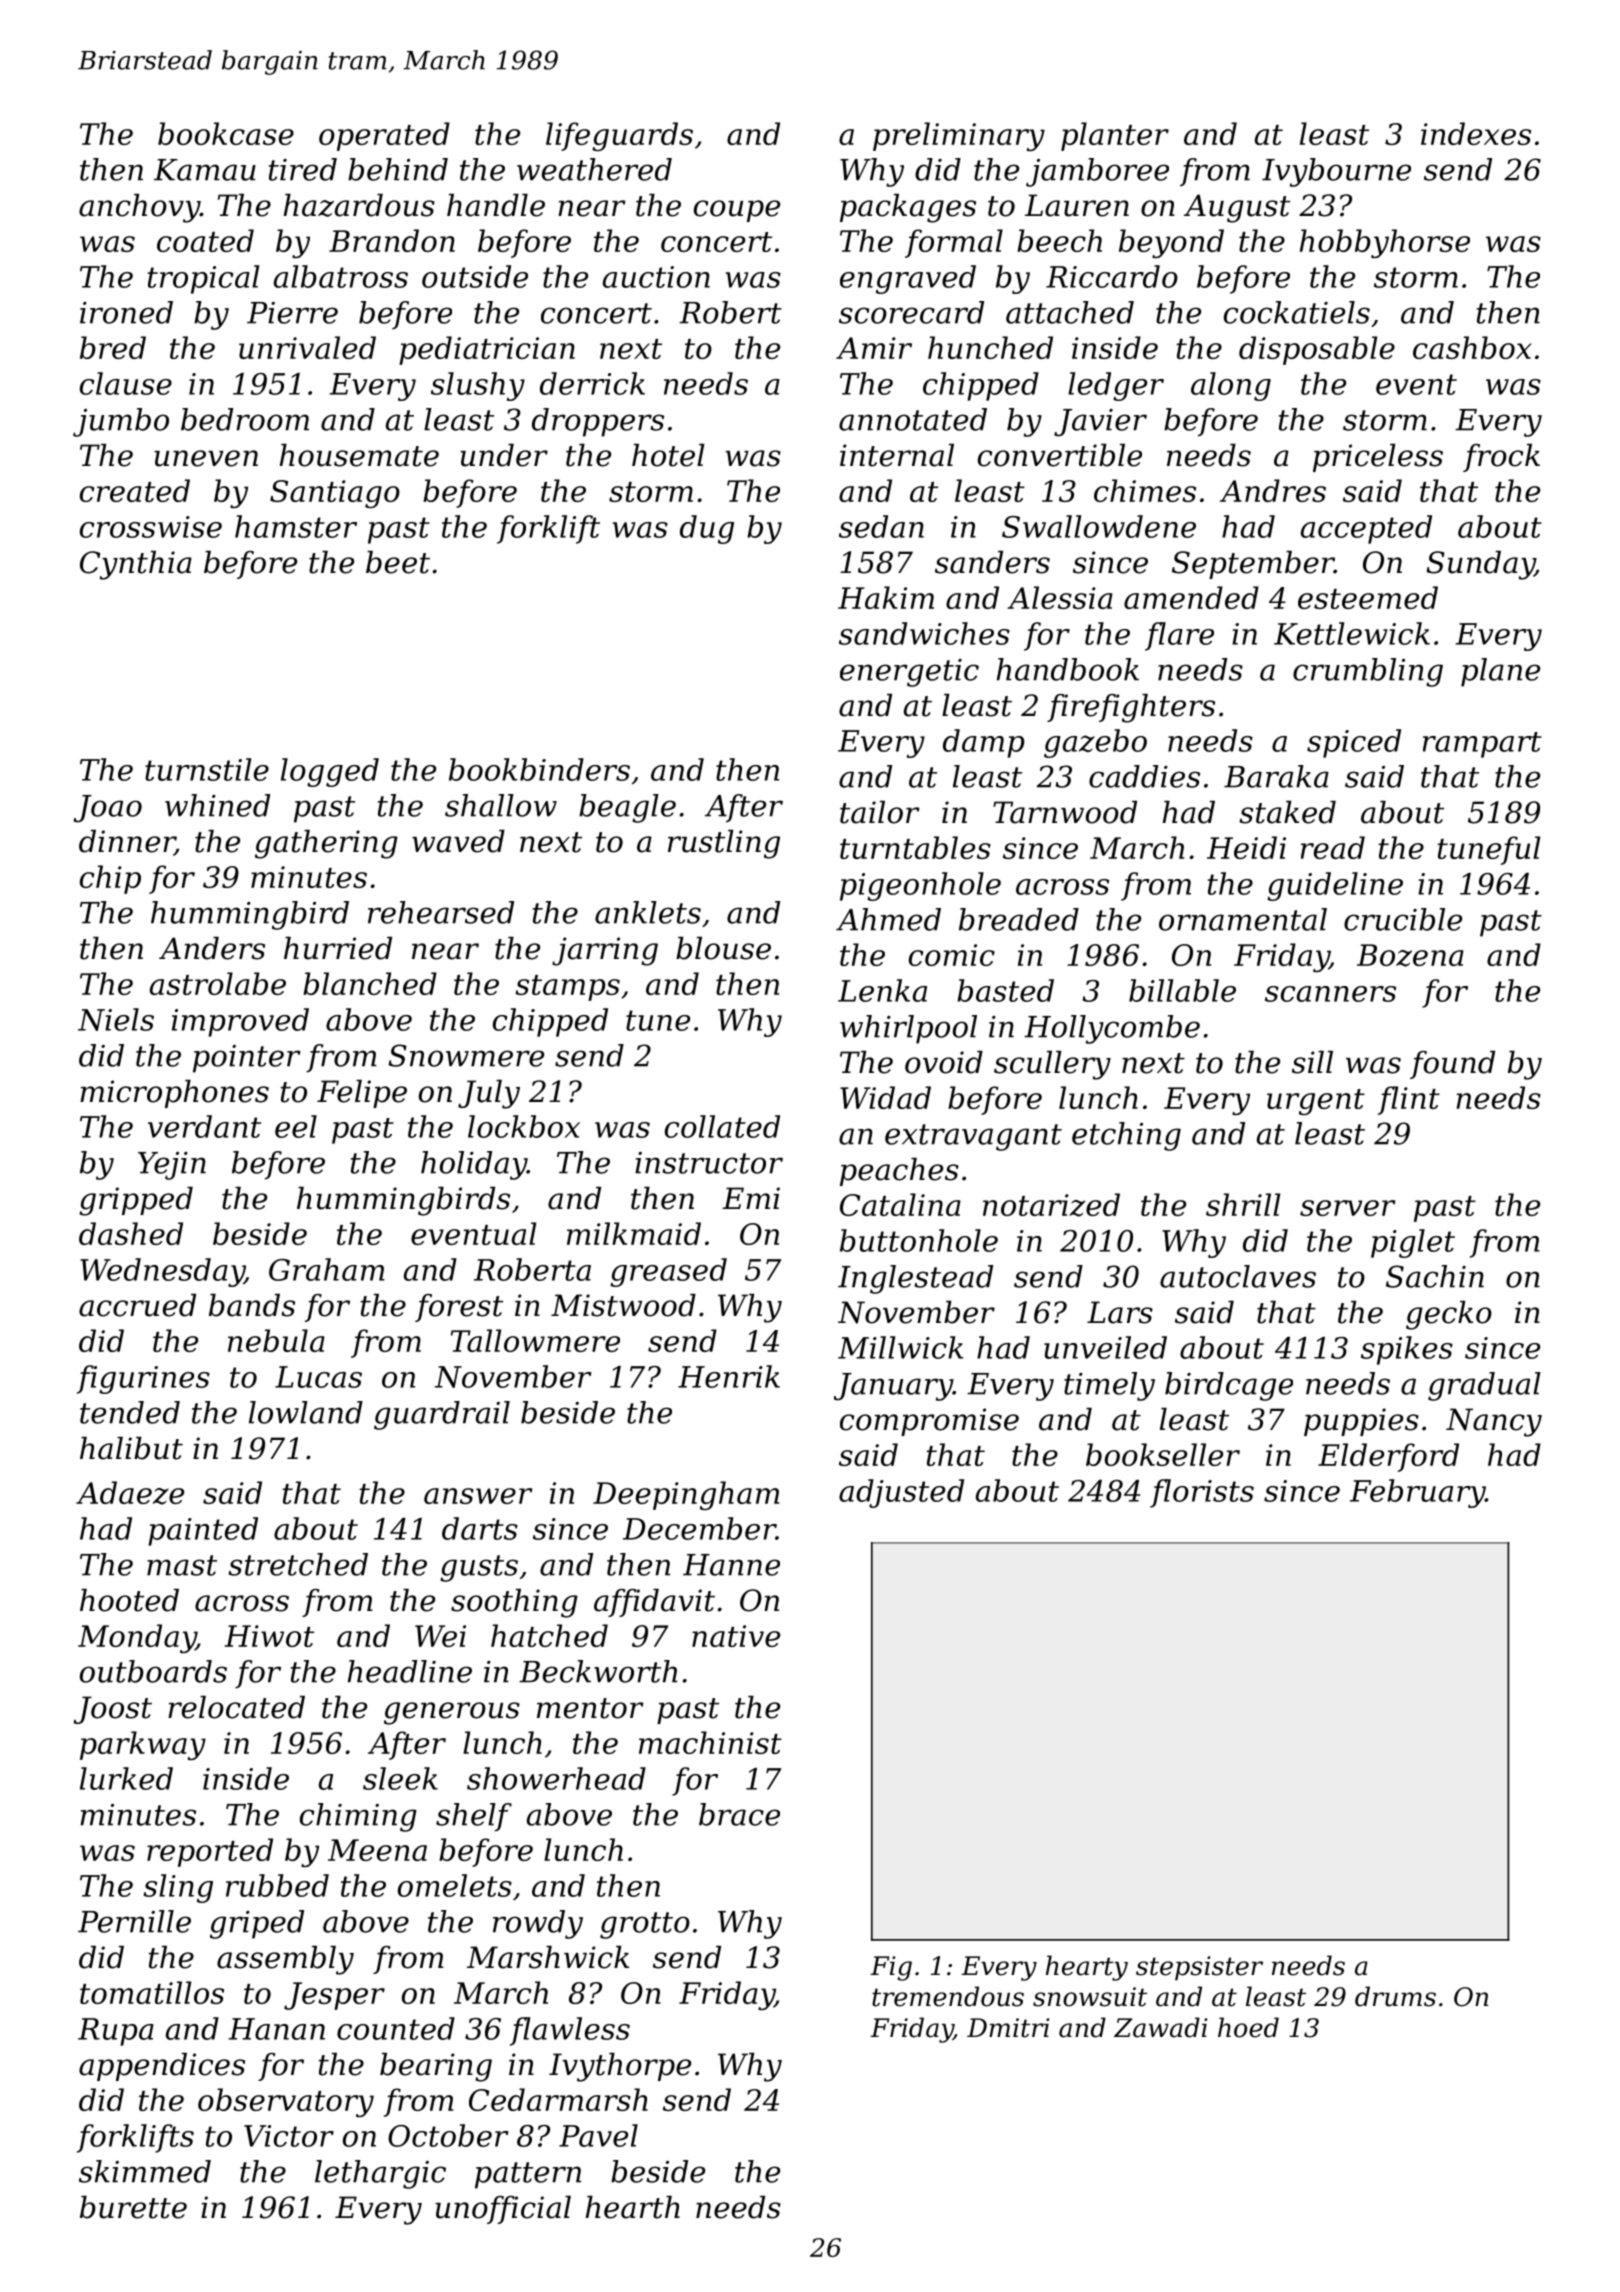 Image resolution: width=1620 pixels, height=2292 pixels. What do you see at coordinates (1202, 1493) in the screenshot?
I see `florists` at bounding box center [1202, 1493].
